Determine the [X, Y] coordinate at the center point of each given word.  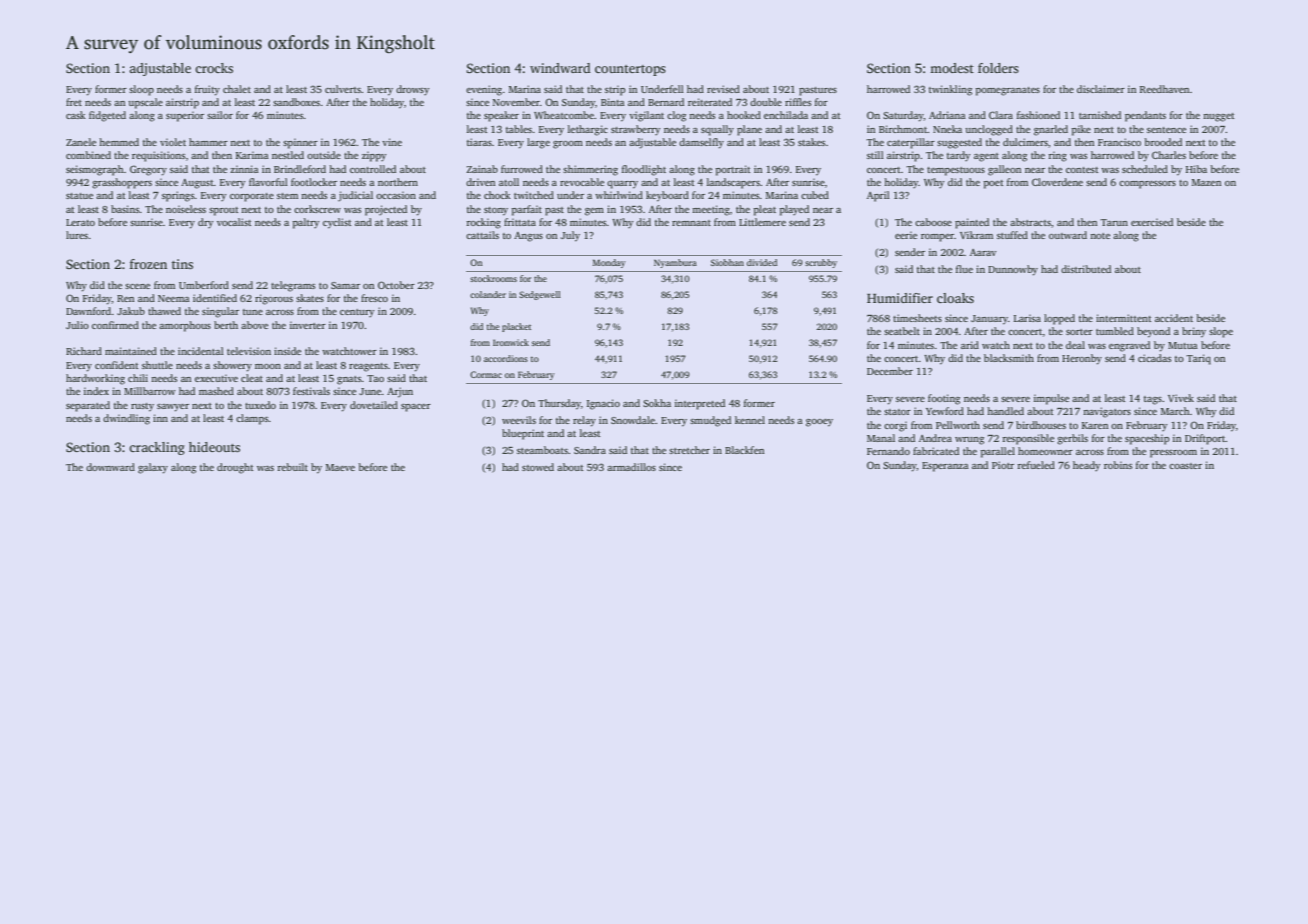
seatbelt [902, 331]
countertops [630, 70]
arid [970, 345]
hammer [208, 142]
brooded [1163, 142]
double [766, 102]
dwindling [126, 419]
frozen [148, 264]
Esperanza [945, 467]
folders [998, 68]
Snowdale [633, 420]
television [249, 351]
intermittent [1124, 318]
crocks [214, 68]
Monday [609, 263]
